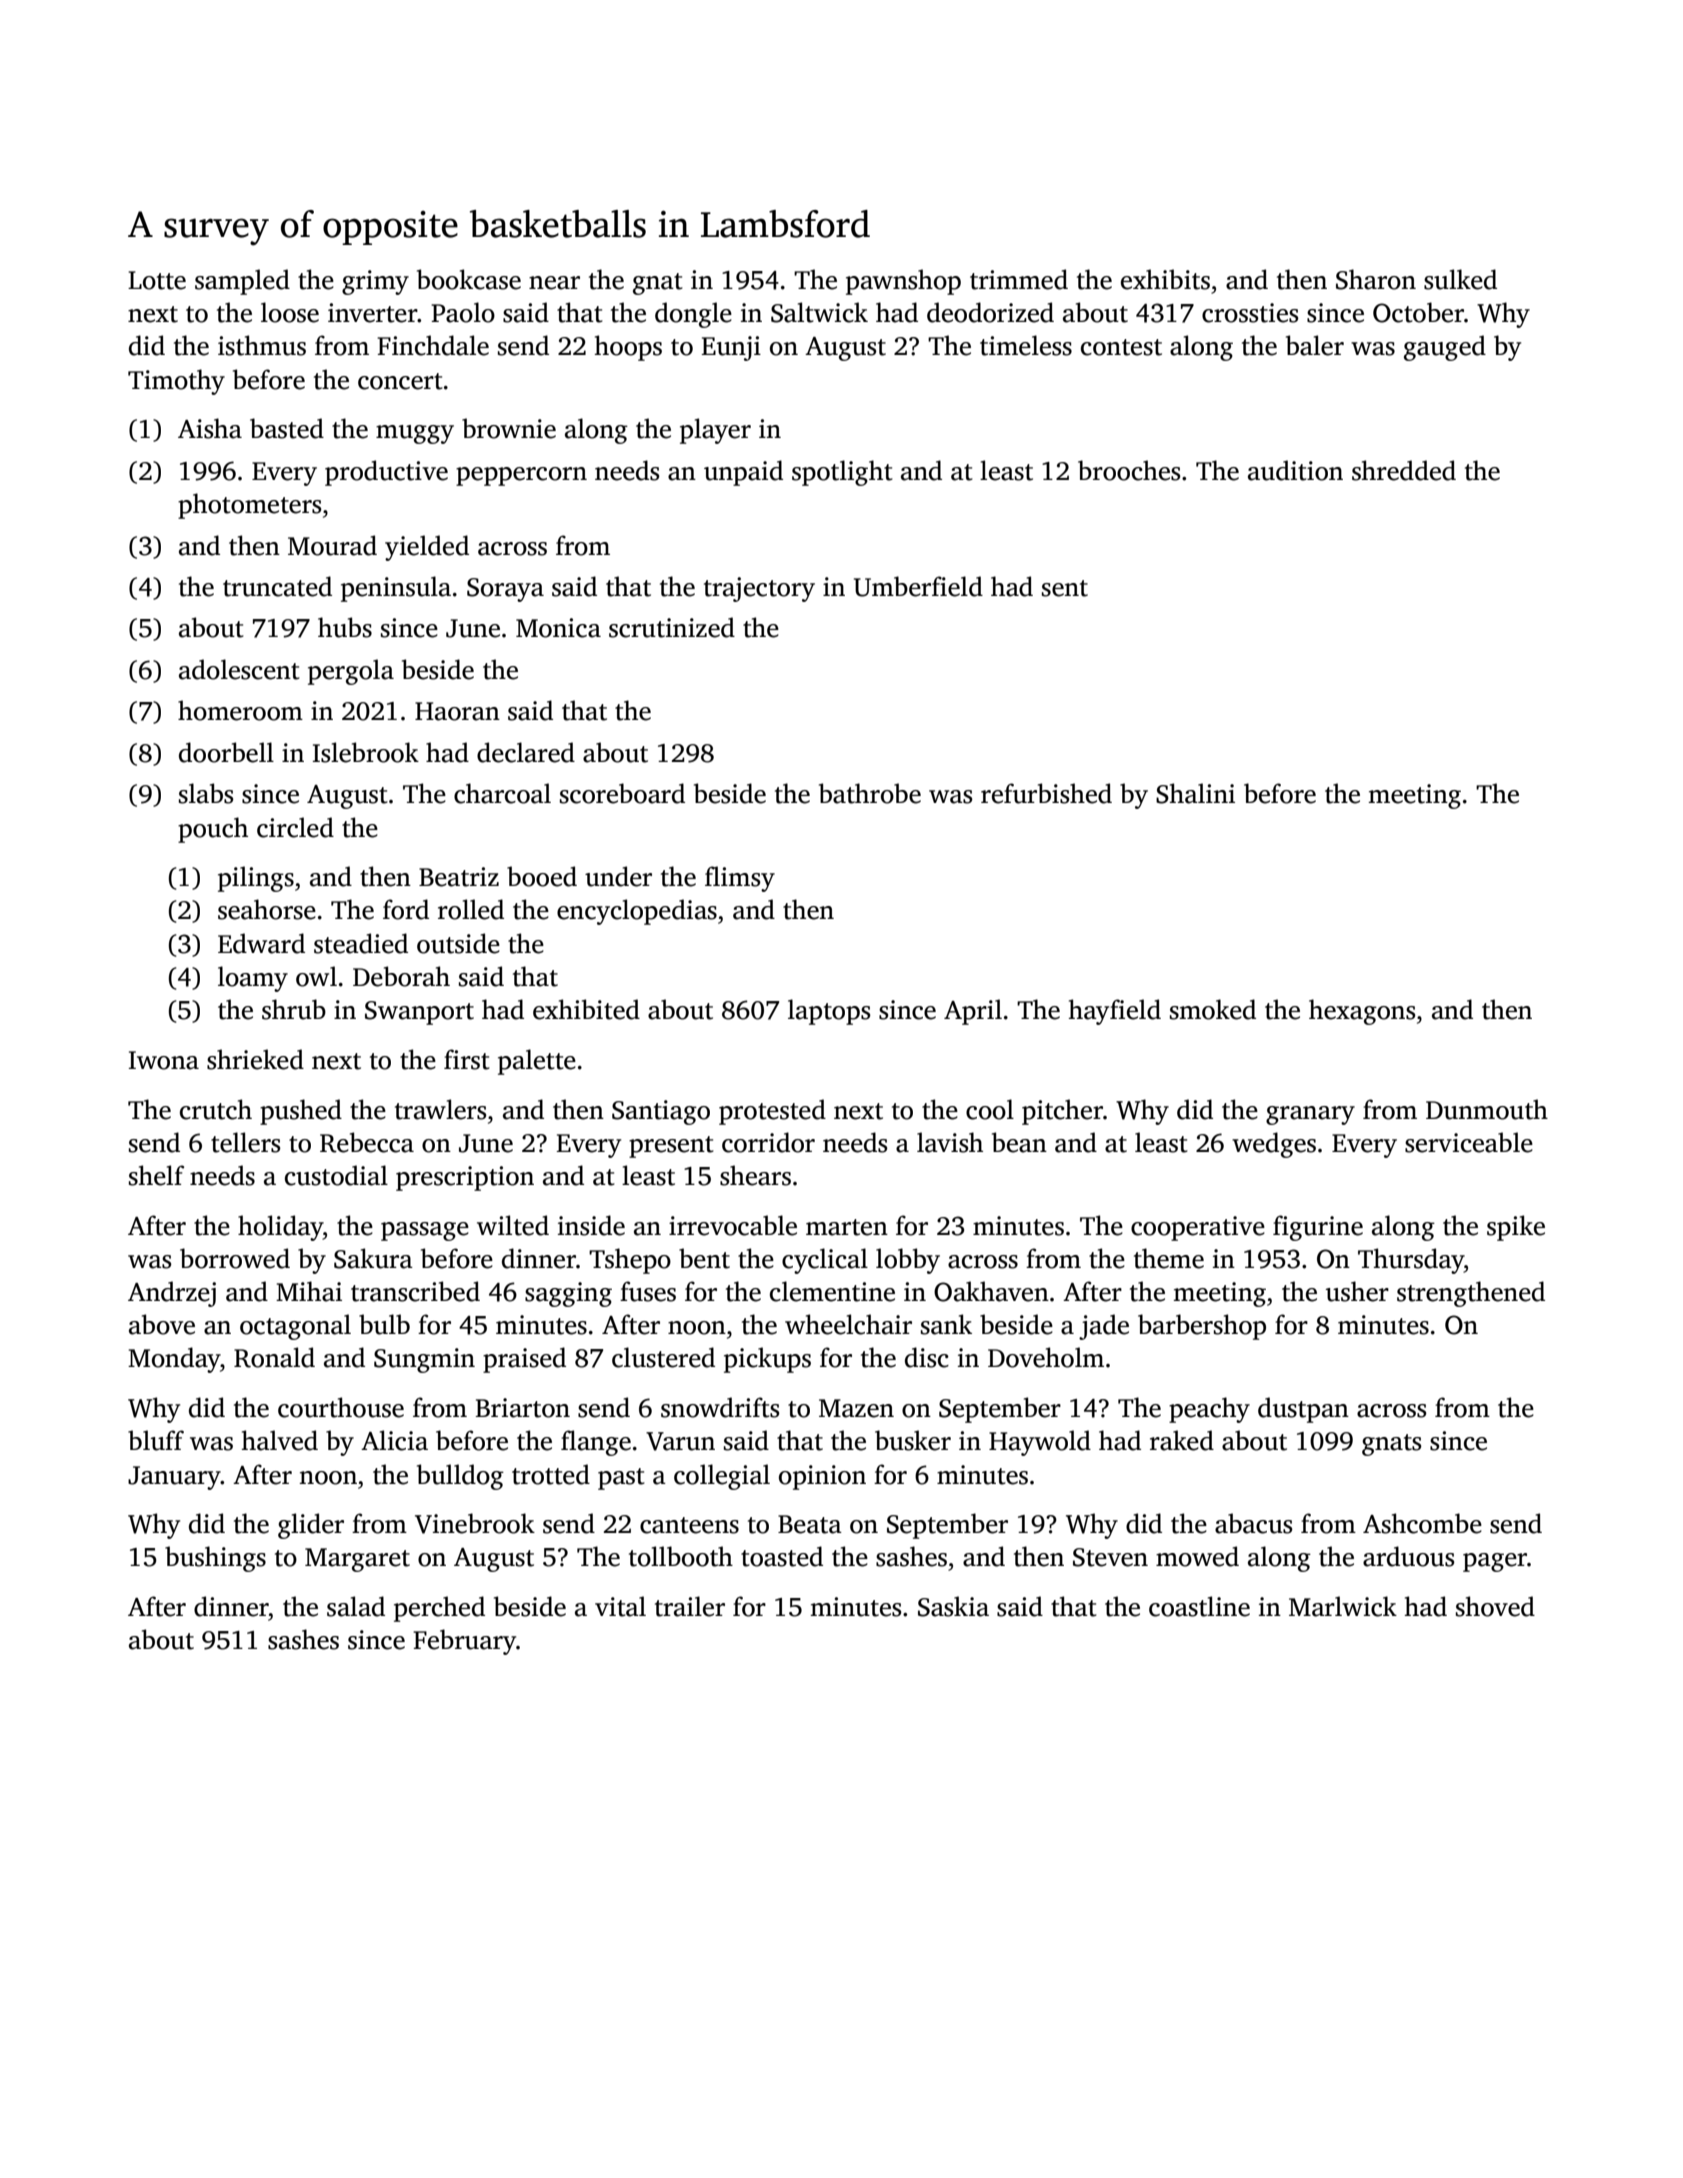  I want to click on Saltwick, so click(819, 312).
